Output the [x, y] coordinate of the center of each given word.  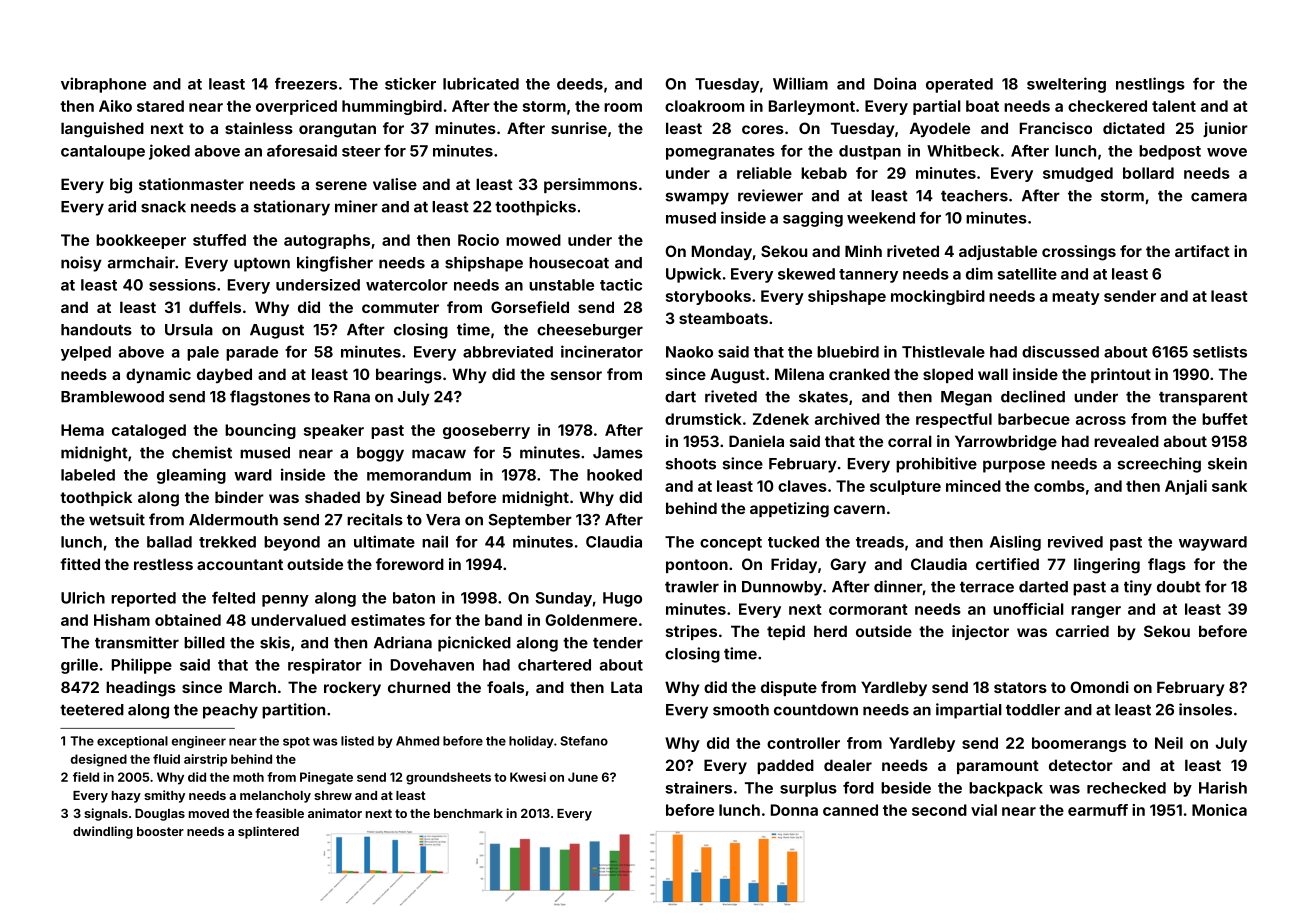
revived [1075, 542]
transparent [1203, 399]
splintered [268, 832]
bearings [409, 376]
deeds [580, 84]
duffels [215, 307]
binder [239, 497]
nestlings [1150, 85]
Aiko [115, 106]
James [618, 453]
